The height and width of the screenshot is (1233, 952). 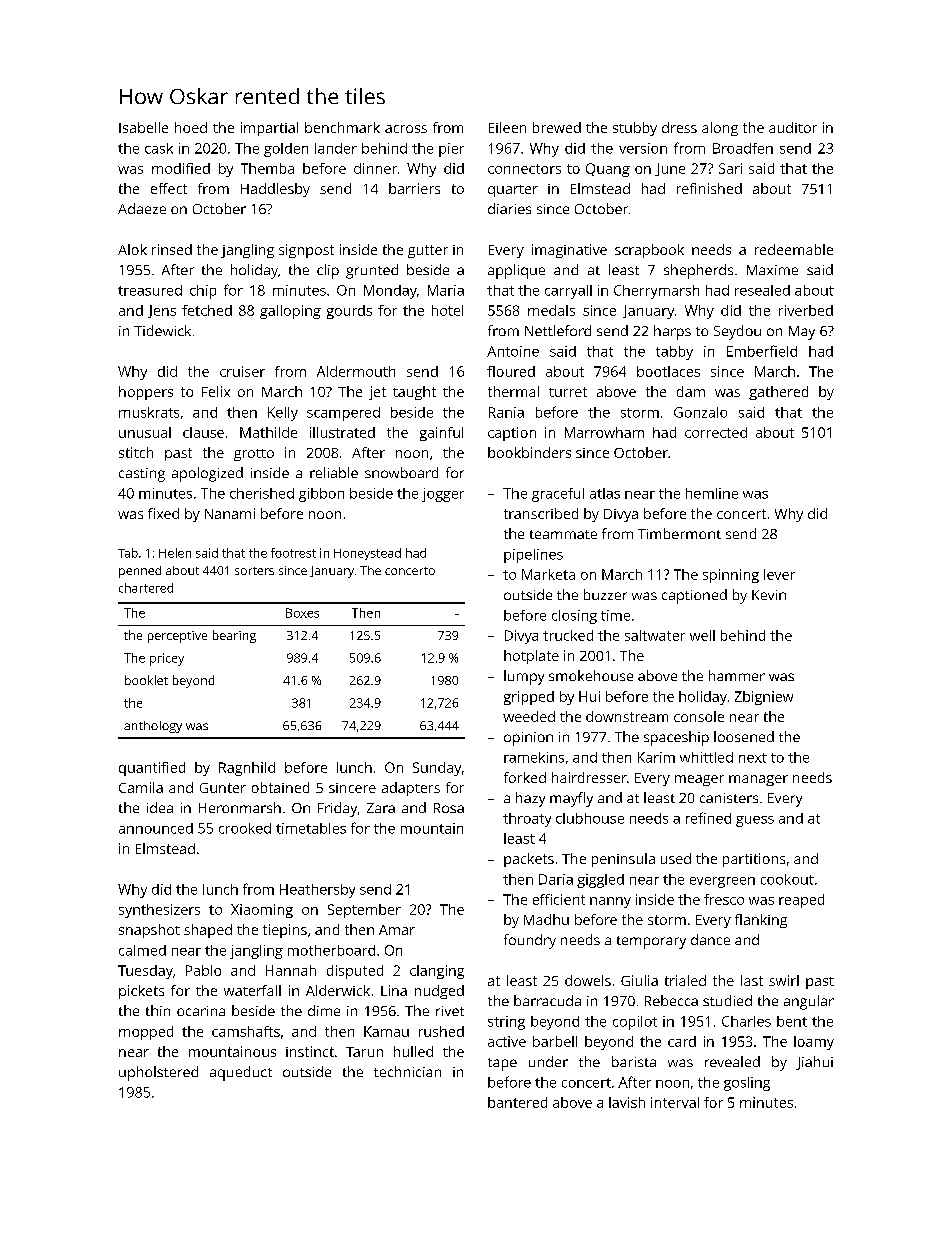 I want to click on upholstered, so click(x=158, y=1073).
